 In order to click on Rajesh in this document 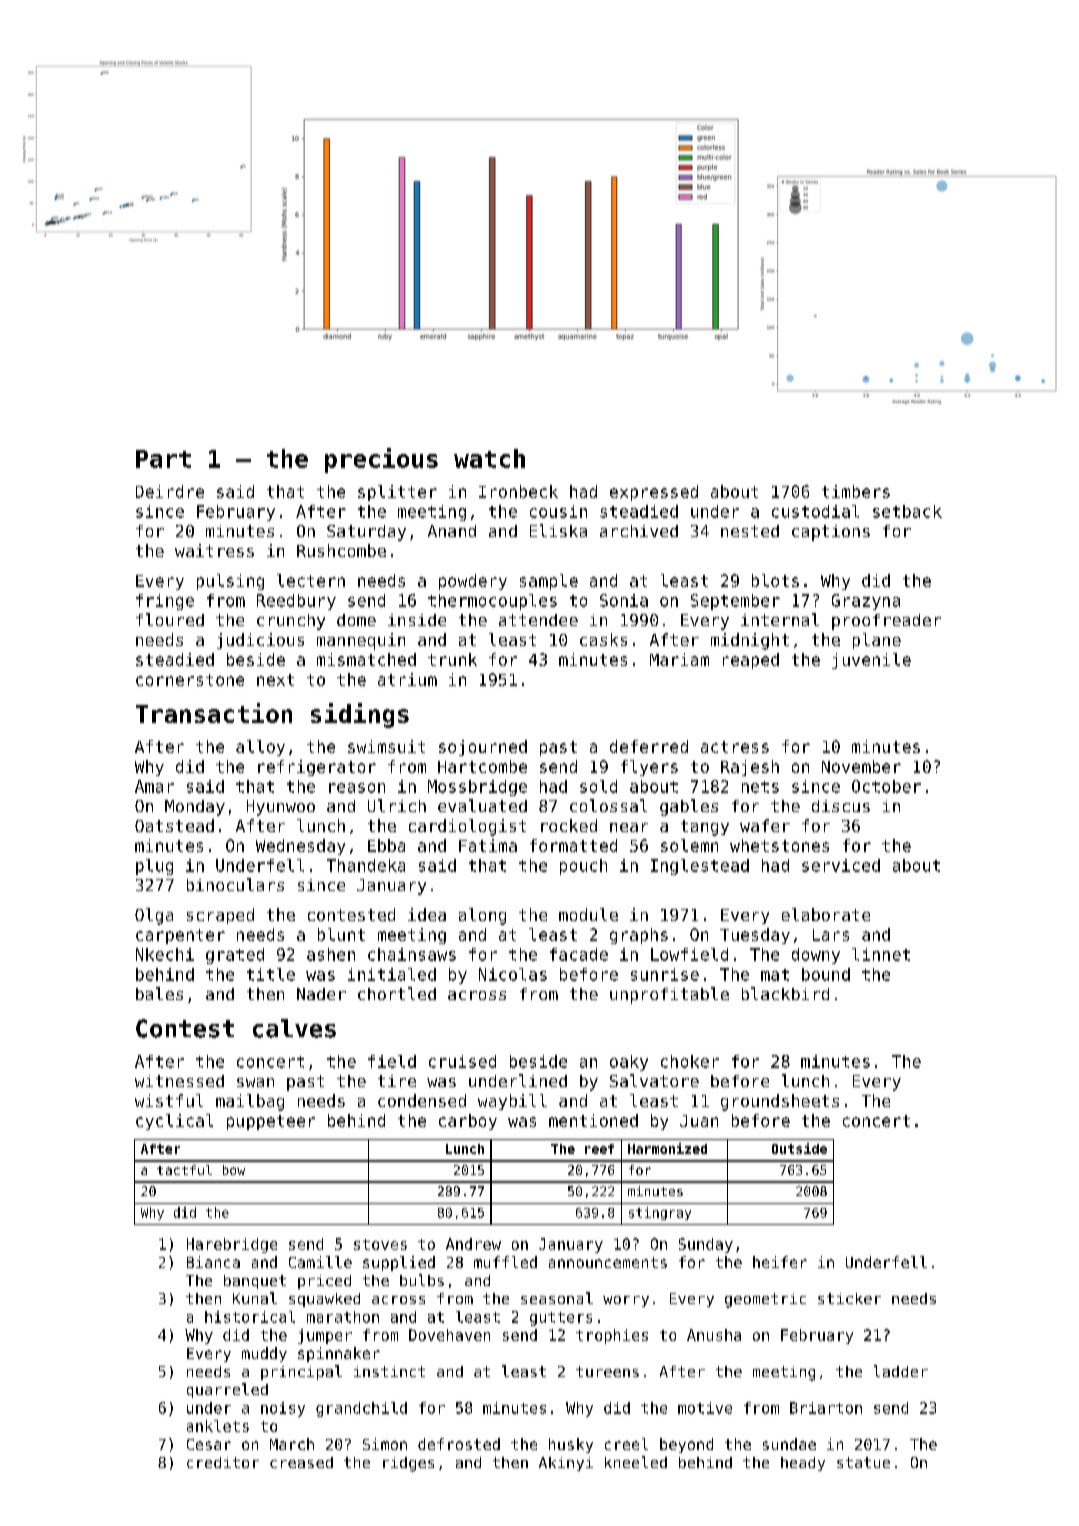, I will do `click(750, 768)`.
